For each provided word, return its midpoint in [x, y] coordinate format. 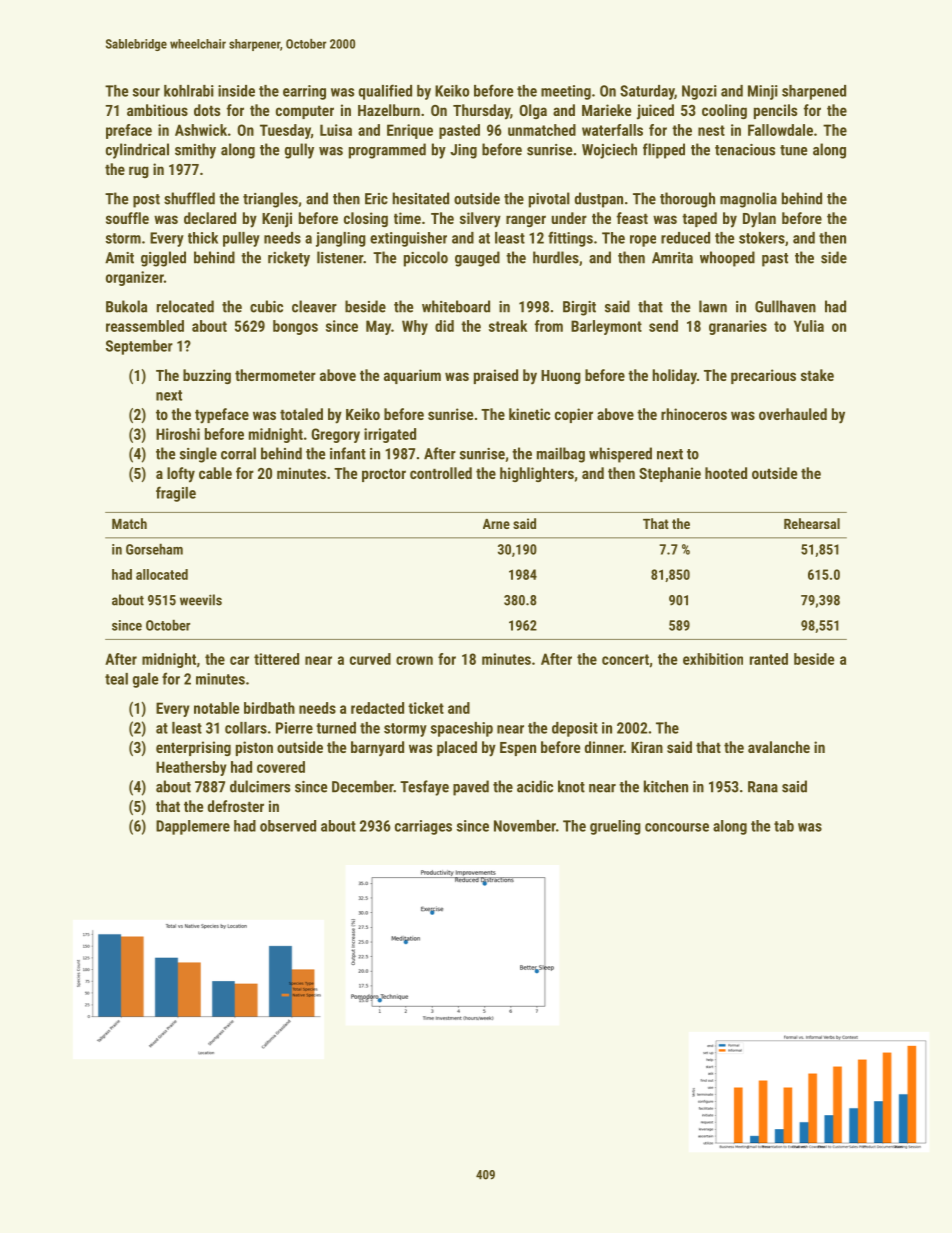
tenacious [745, 150]
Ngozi [699, 92]
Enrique [410, 131]
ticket [426, 708]
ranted [769, 659]
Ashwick [201, 130]
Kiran [647, 747]
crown [414, 660]
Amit [119, 258]
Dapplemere [193, 827]
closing [366, 219]
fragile [176, 494]
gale [145, 680]
